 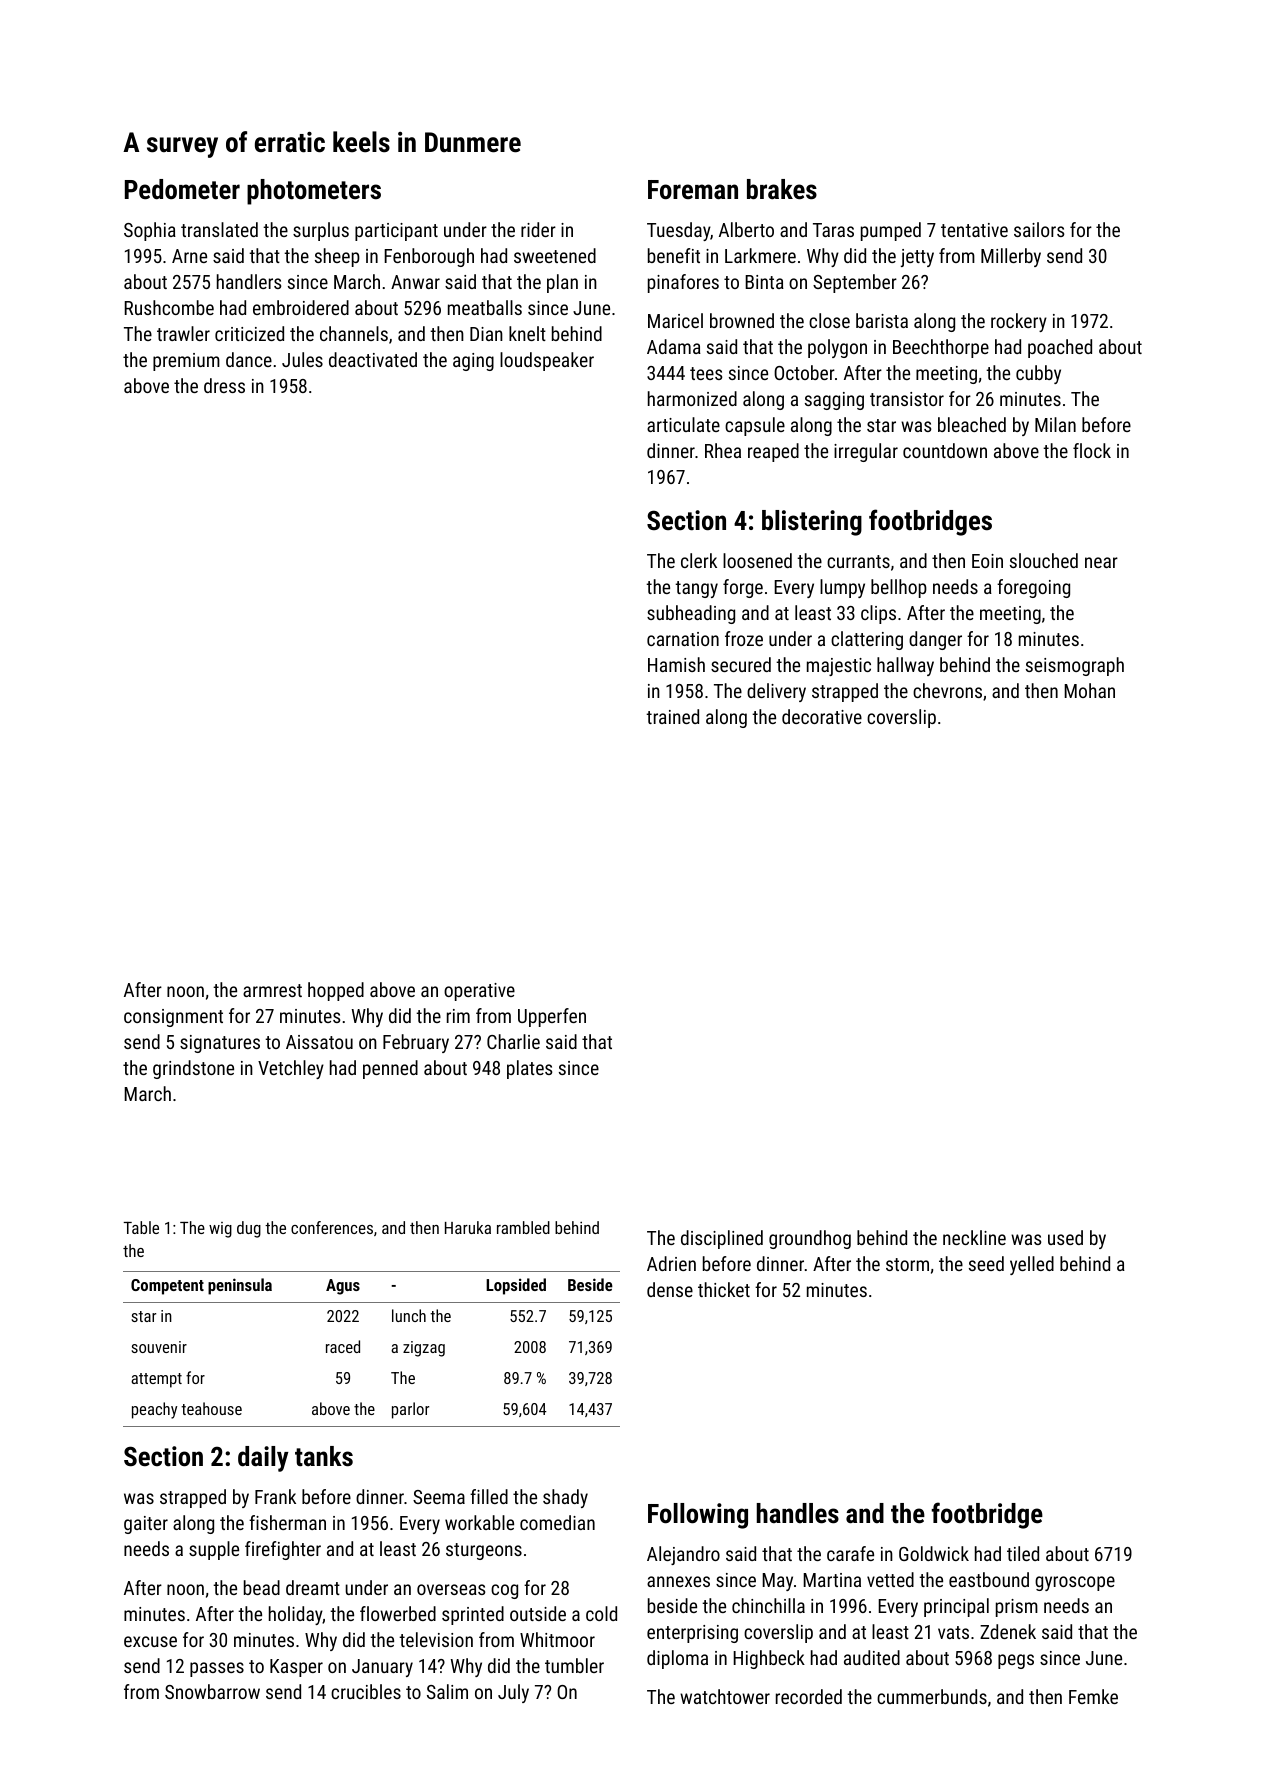 I want to click on crucibles, so click(x=366, y=1691).
